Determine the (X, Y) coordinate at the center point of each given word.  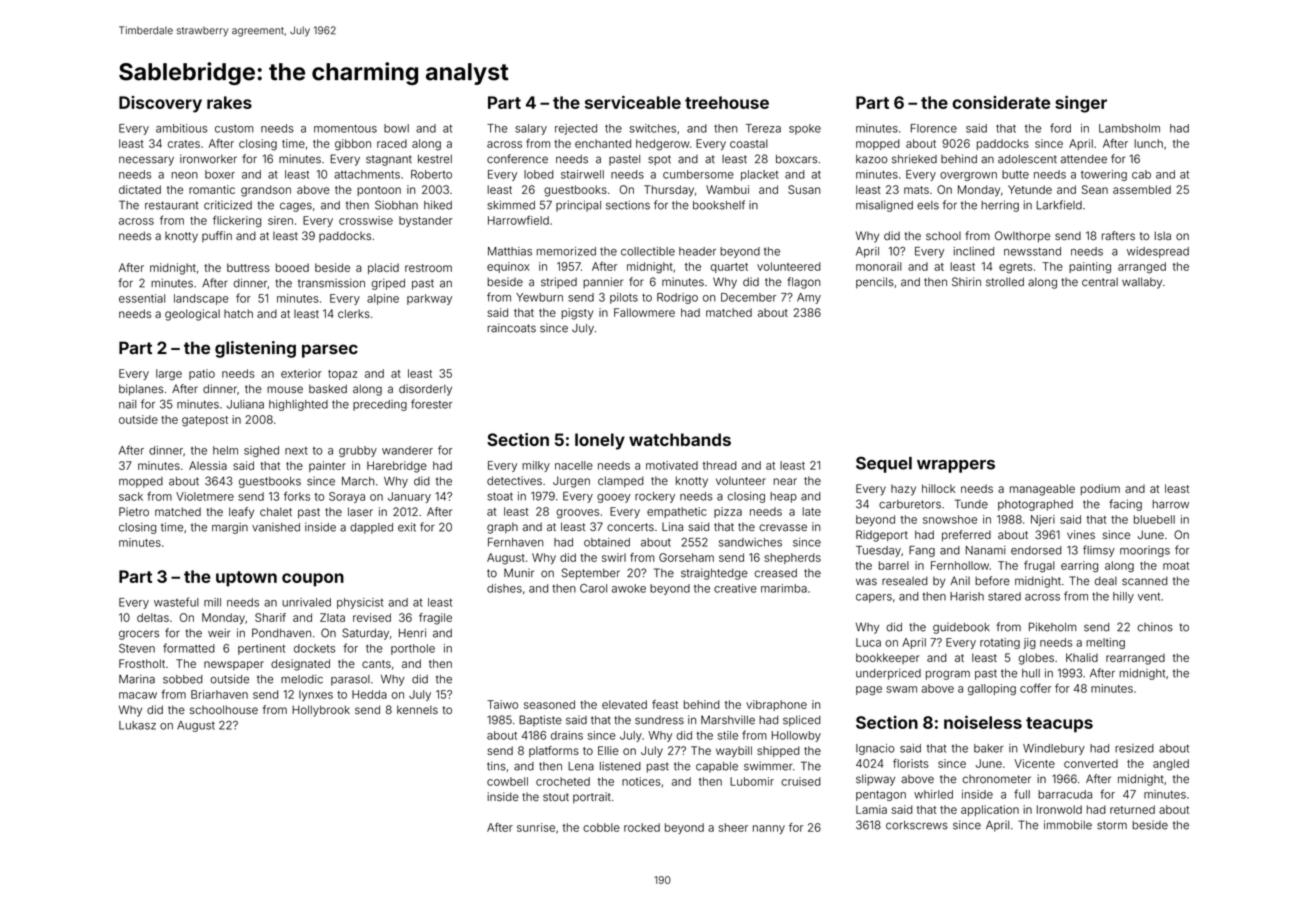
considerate (1001, 102)
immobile (1068, 825)
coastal (749, 143)
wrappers (956, 466)
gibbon (353, 145)
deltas (153, 617)
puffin (217, 236)
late (811, 511)
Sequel (884, 464)
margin (230, 528)
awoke (629, 588)
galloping (992, 689)
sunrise (536, 827)
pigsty (577, 314)
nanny (769, 829)
